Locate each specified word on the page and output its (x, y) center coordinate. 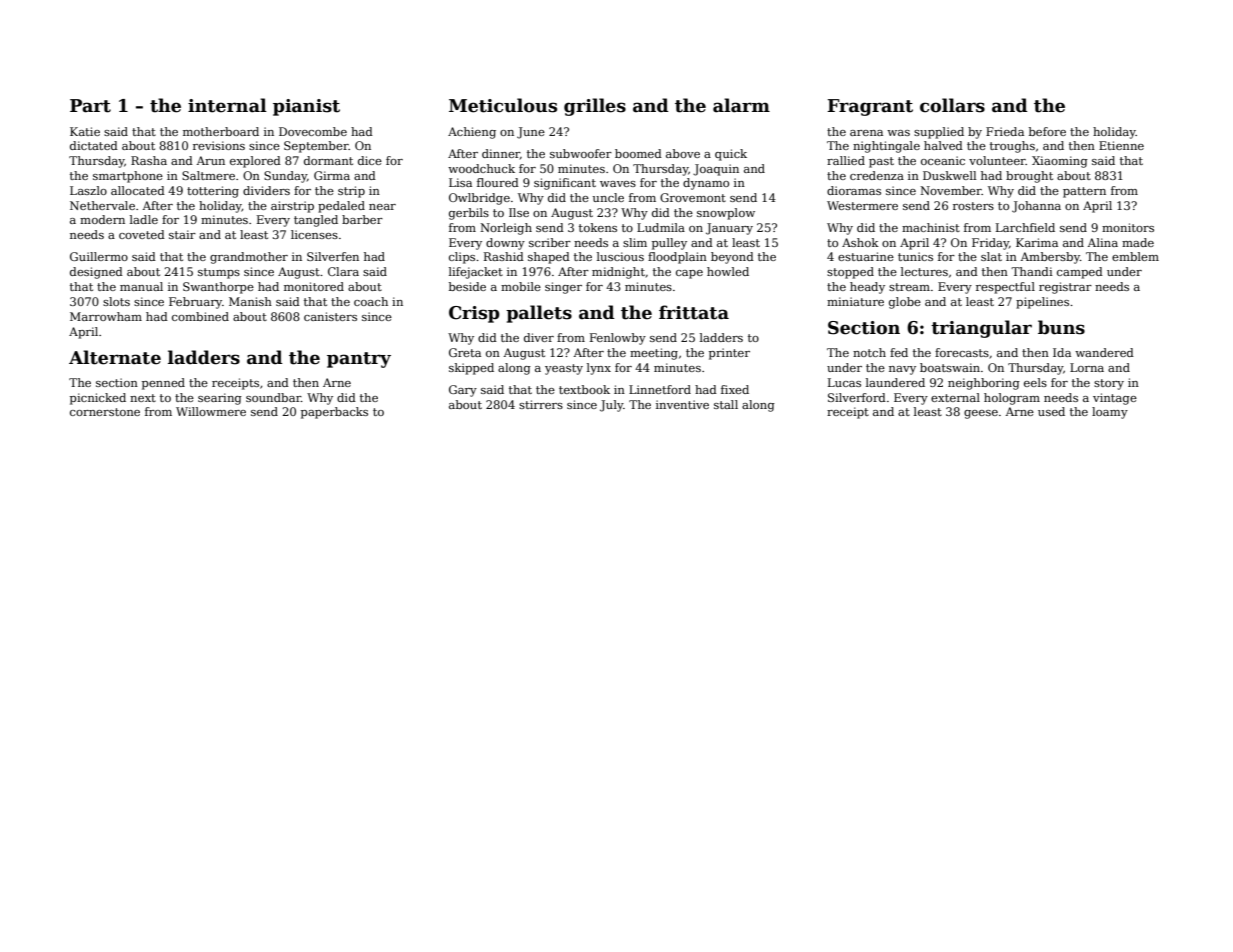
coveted (142, 234)
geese (981, 414)
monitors (1128, 227)
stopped (850, 273)
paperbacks (334, 413)
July (612, 406)
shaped (549, 258)
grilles (595, 107)
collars (952, 105)
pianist (306, 107)
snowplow (726, 214)
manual (141, 286)
